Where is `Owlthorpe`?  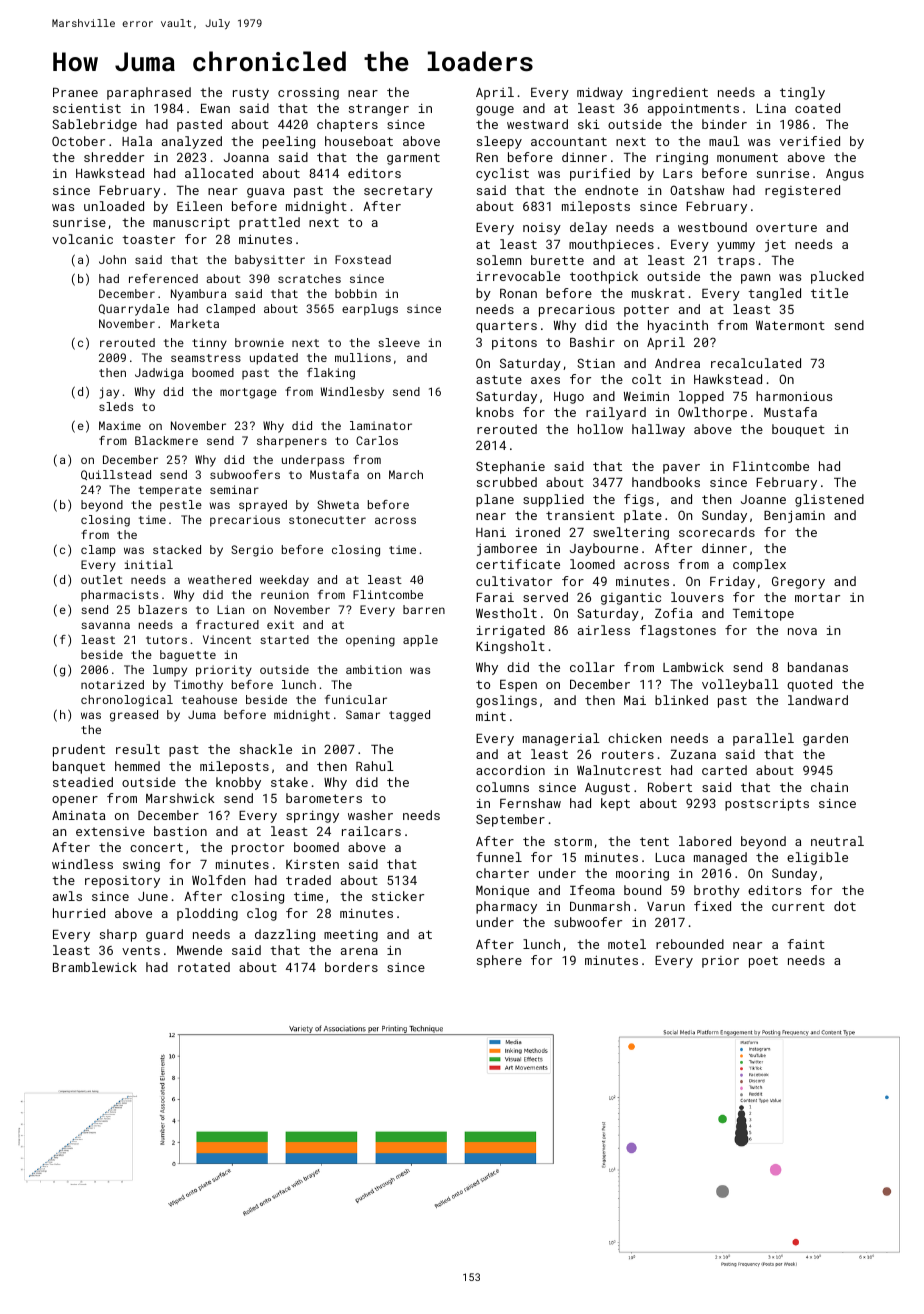
Owlthorpe is located at coordinates (712, 413).
